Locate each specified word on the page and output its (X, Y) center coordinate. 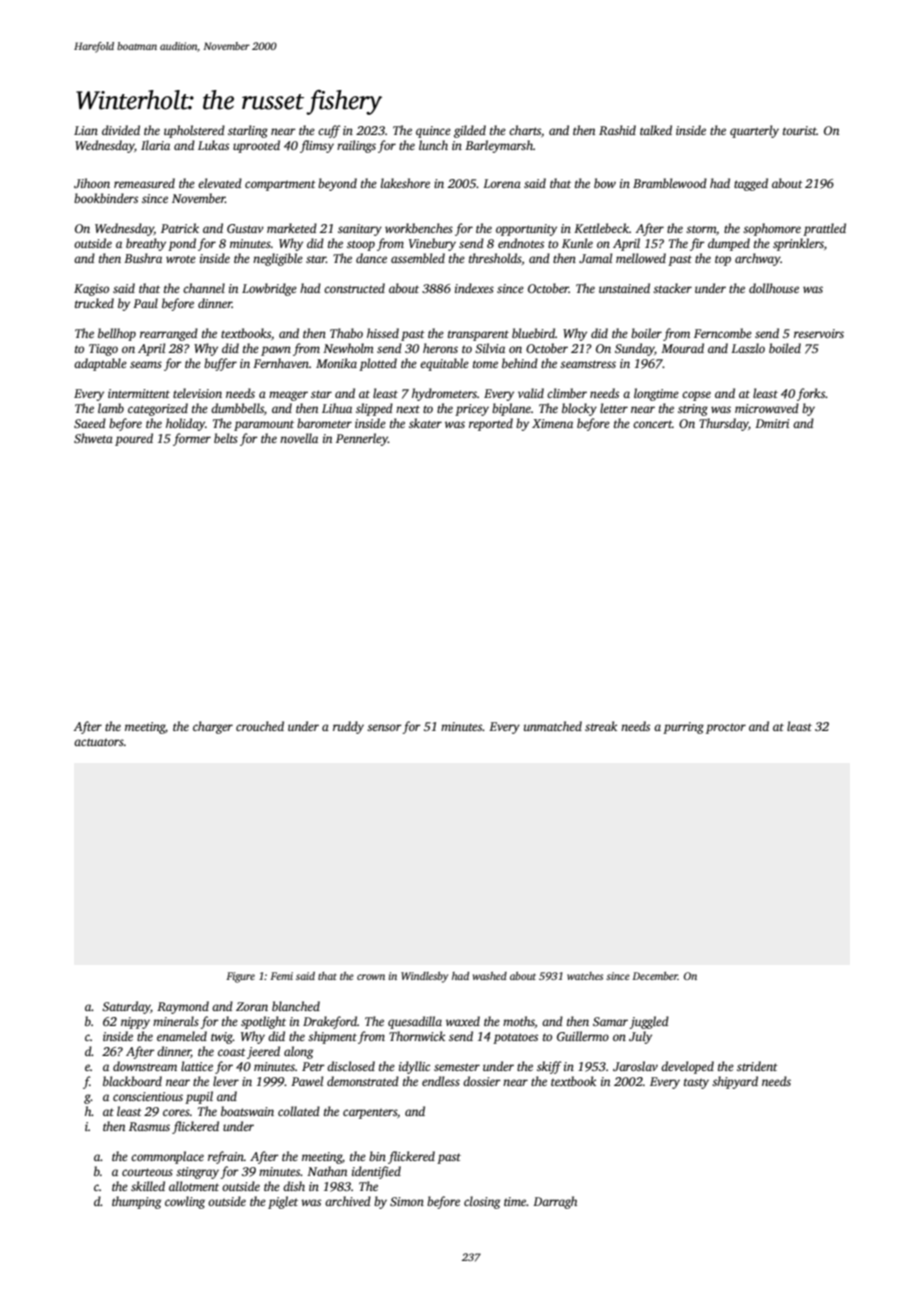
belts (226, 438)
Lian (86, 130)
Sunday (635, 349)
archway (758, 259)
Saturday (126, 1007)
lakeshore (405, 183)
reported (491, 424)
